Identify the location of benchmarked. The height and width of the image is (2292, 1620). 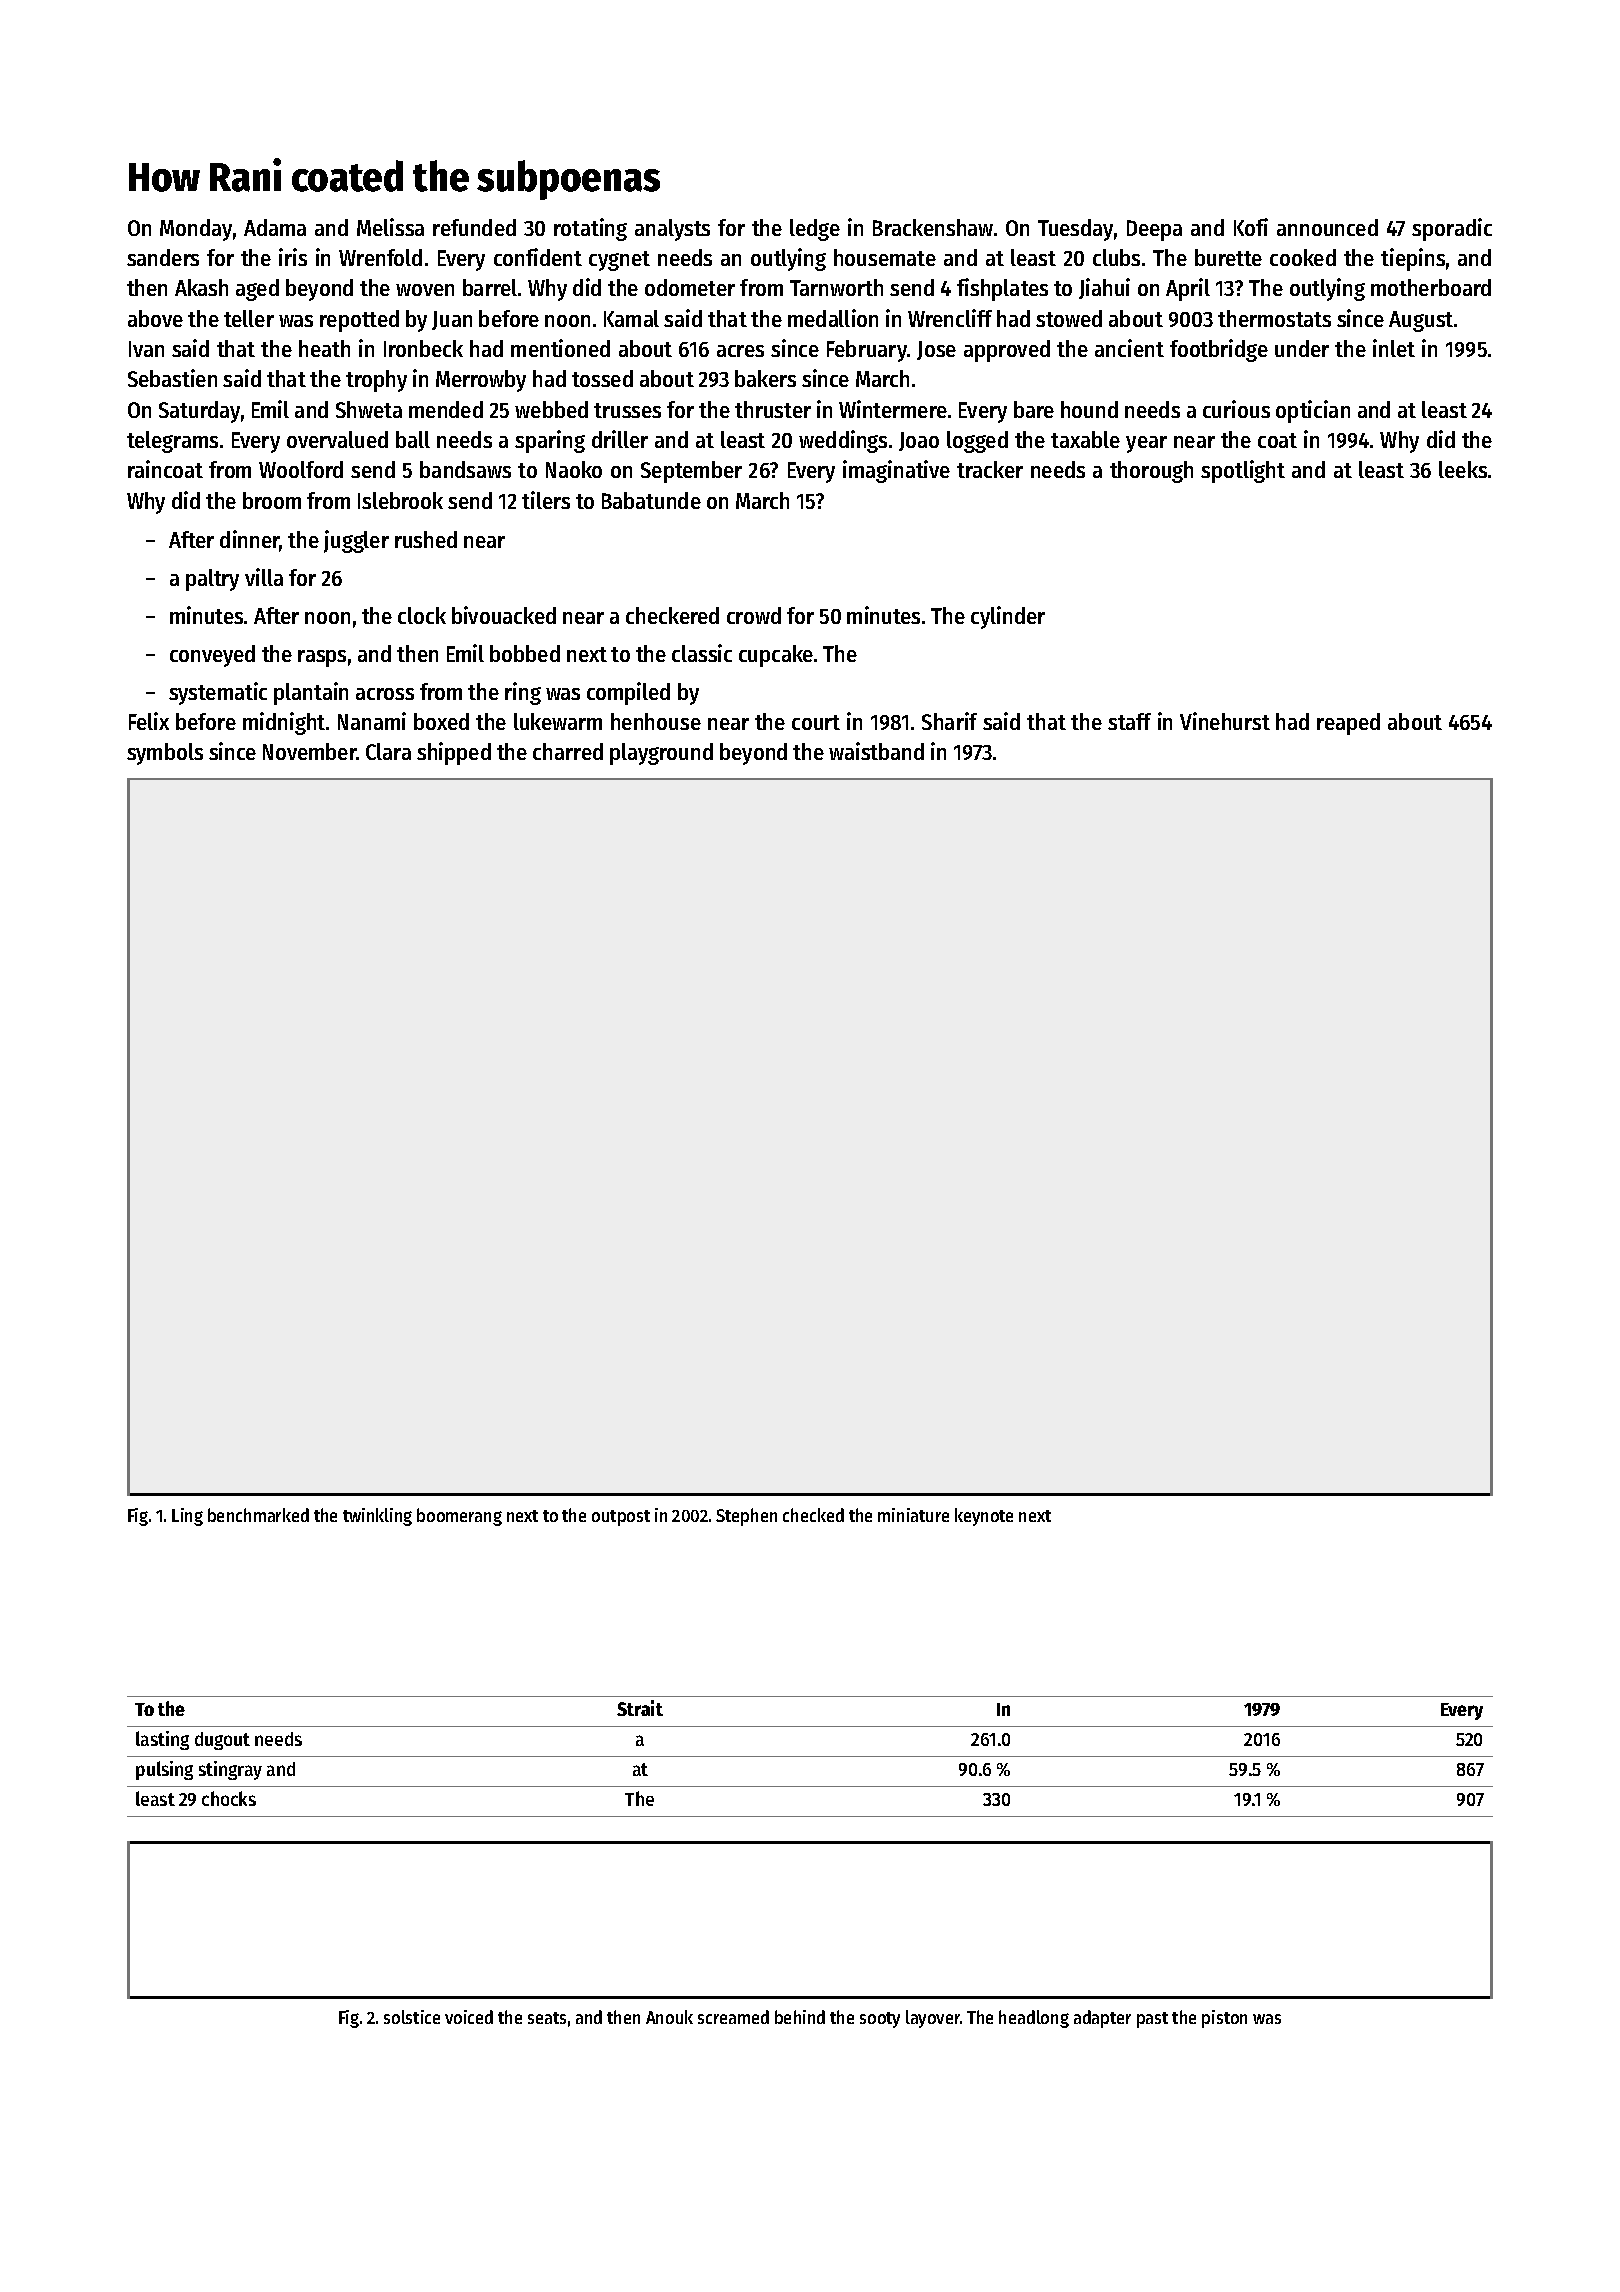
(258, 1515).
